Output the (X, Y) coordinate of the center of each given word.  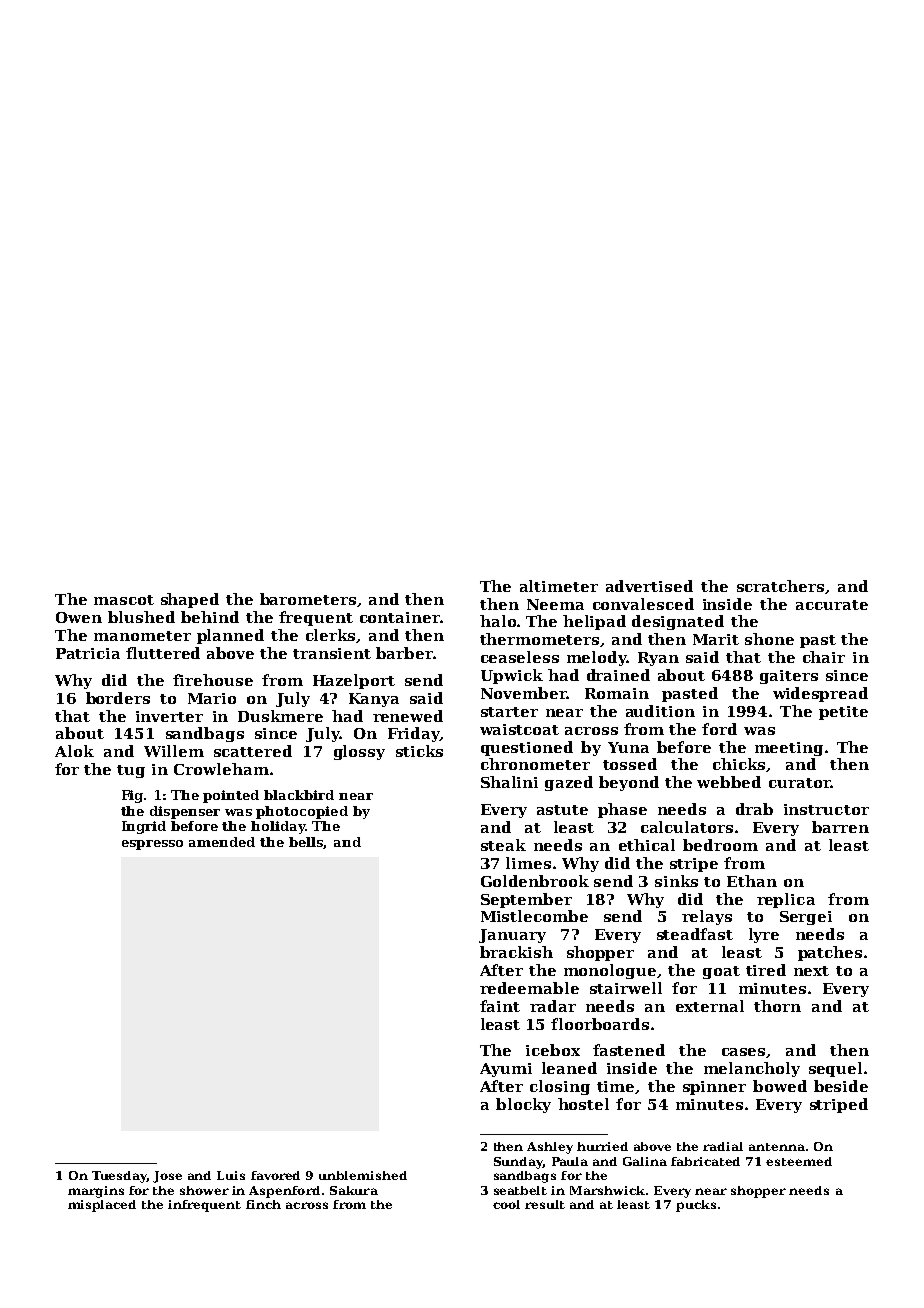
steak (503, 845)
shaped (190, 600)
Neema (555, 604)
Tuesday (119, 1177)
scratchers (780, 586)
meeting (789, 749)
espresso (152, 845)
